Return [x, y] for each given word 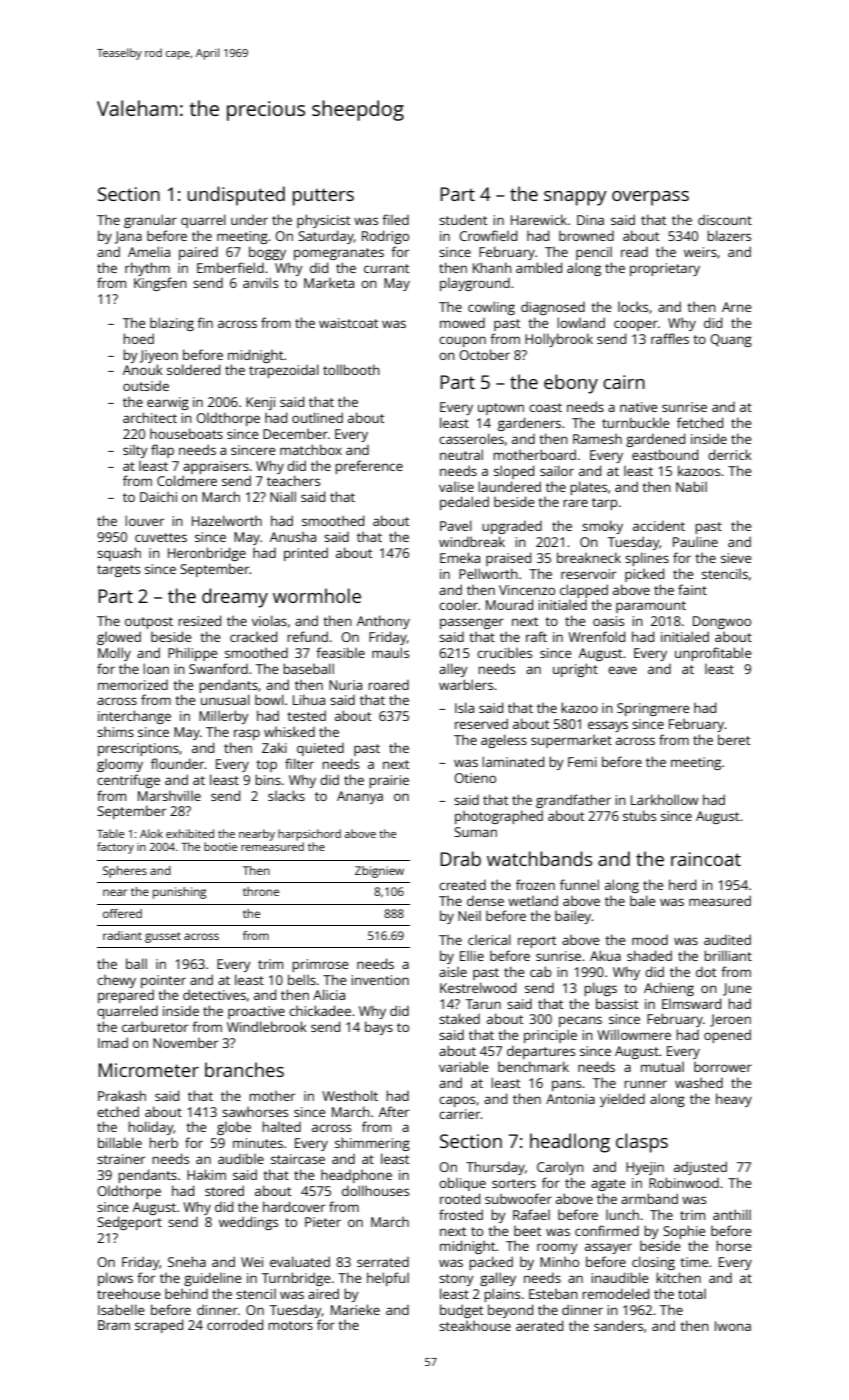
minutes [258, 1143]
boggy [267, 253]
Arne [737, 307]
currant [386, 268]
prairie [389, 781]
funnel [579, 884]
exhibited [190, 833]
